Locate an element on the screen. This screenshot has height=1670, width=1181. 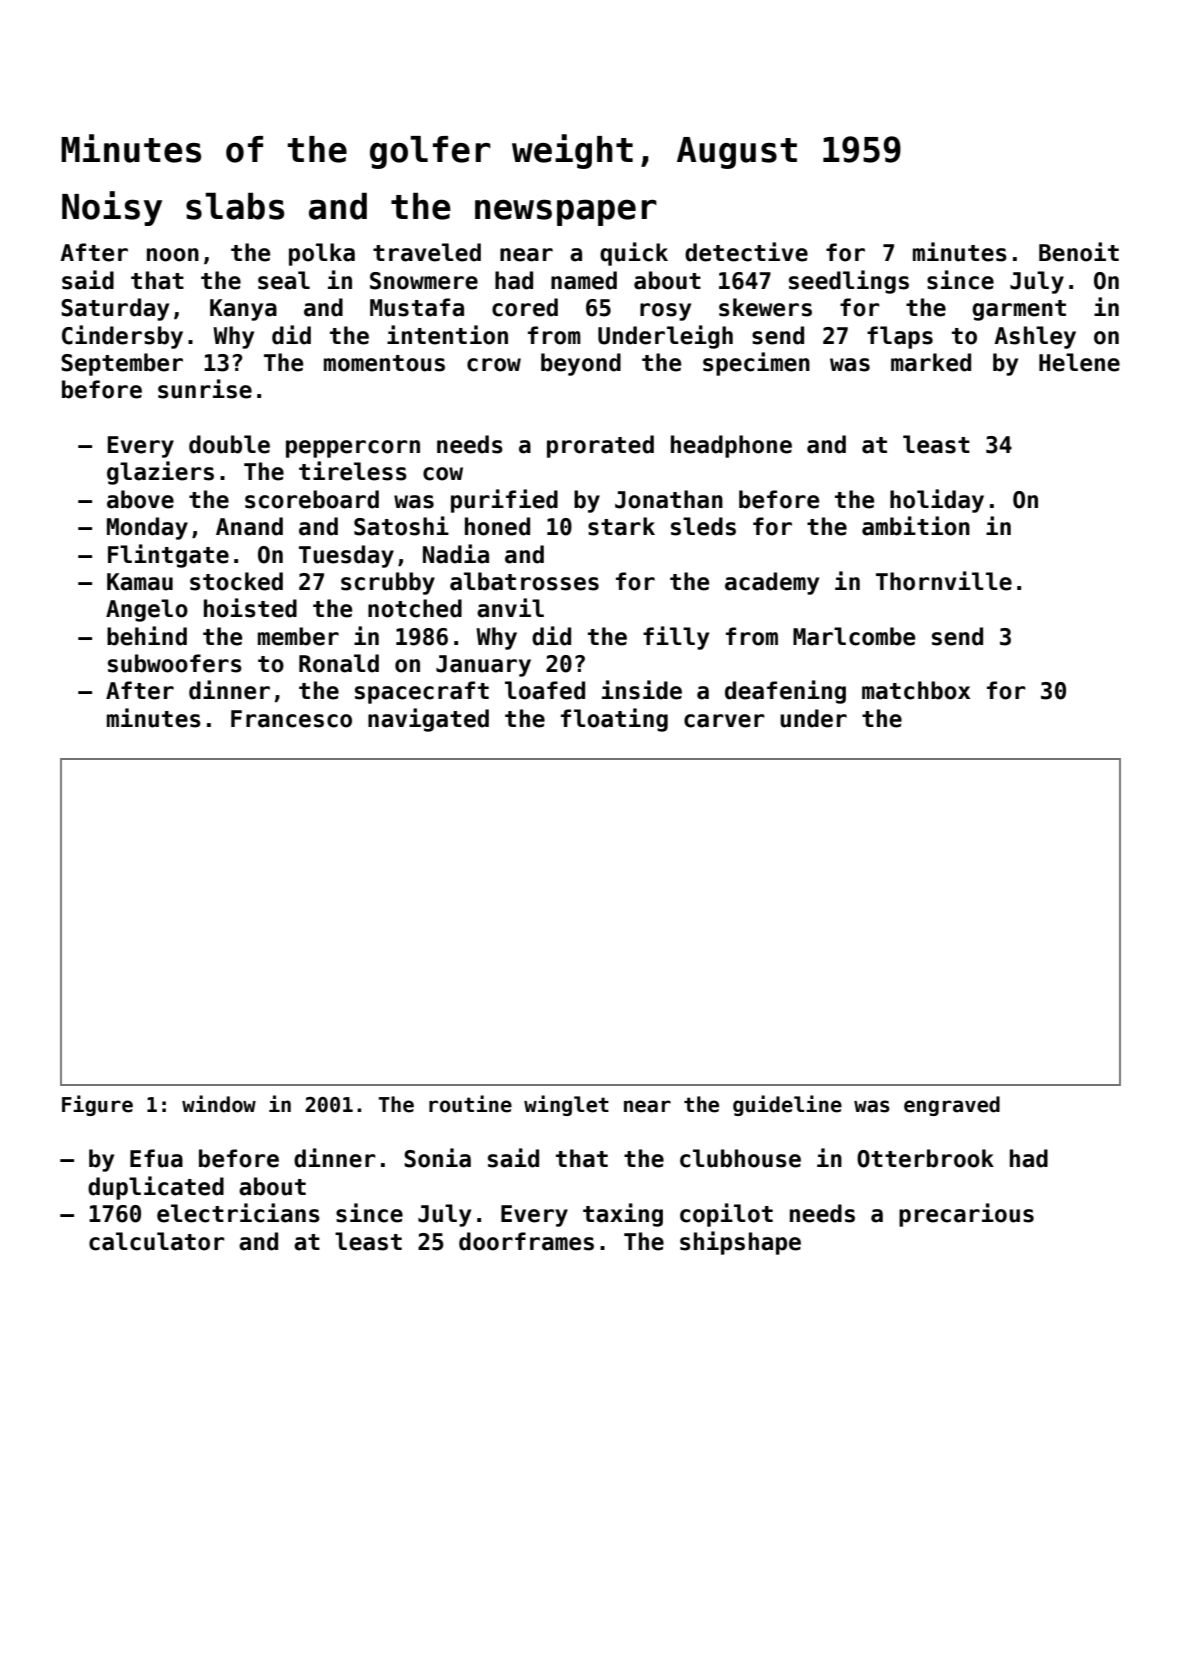
matchbox is located at coordinates (916, 690).
